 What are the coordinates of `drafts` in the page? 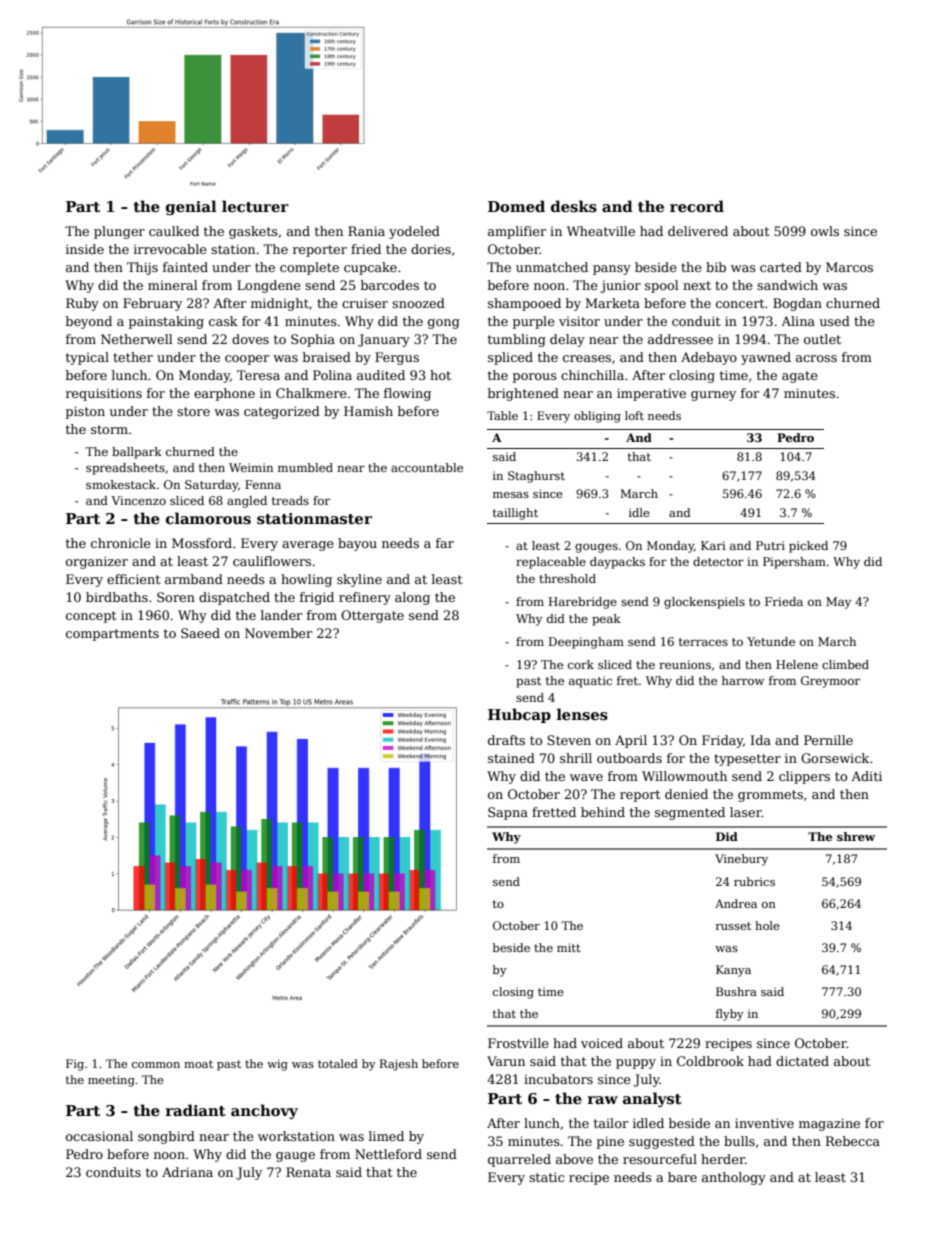 It's located at (506, 740).
